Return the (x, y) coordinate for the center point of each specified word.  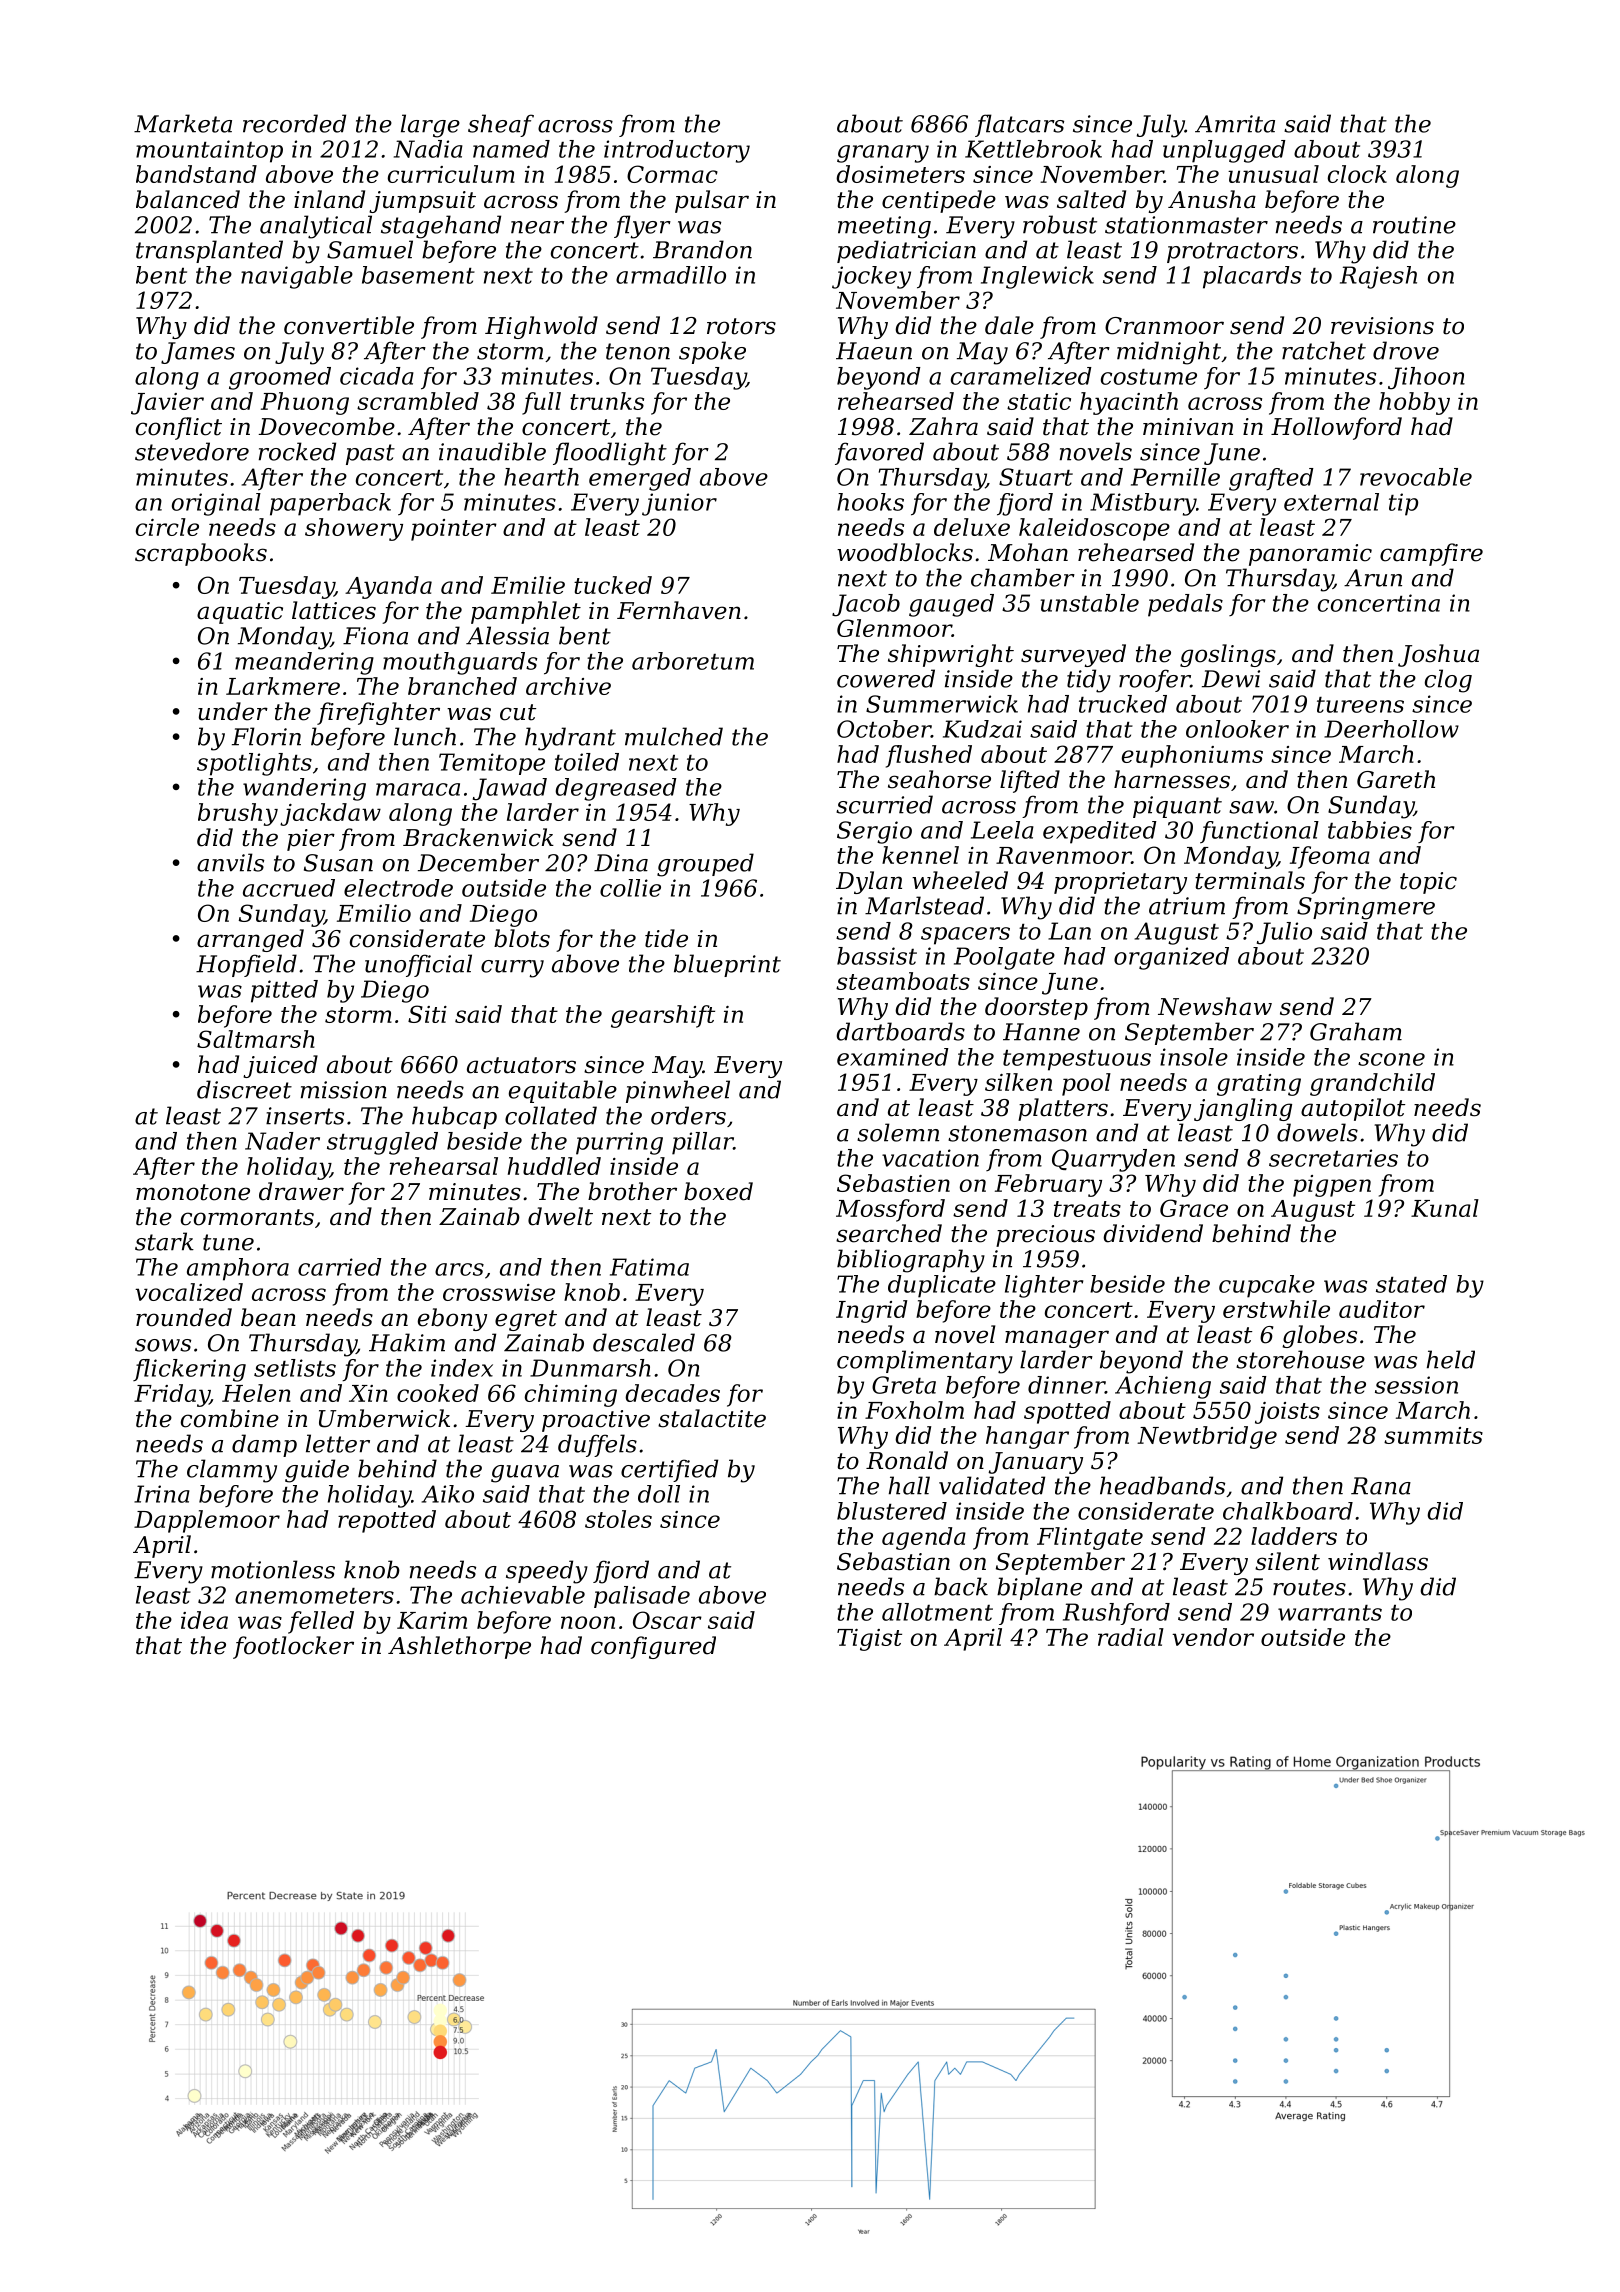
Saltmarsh (256, 1039)
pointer (454, 530)
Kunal (1445, 1208)
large (430, 126)
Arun (1373, 578)
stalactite (712, 1418)
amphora (238, 1269)
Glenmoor (894, 628)
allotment (937, 1612)
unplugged (1224, 151)
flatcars (1019, 125)
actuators (521, 1065)
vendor (1213, 1637)
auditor (1382, 1309)
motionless (273, 1569)
